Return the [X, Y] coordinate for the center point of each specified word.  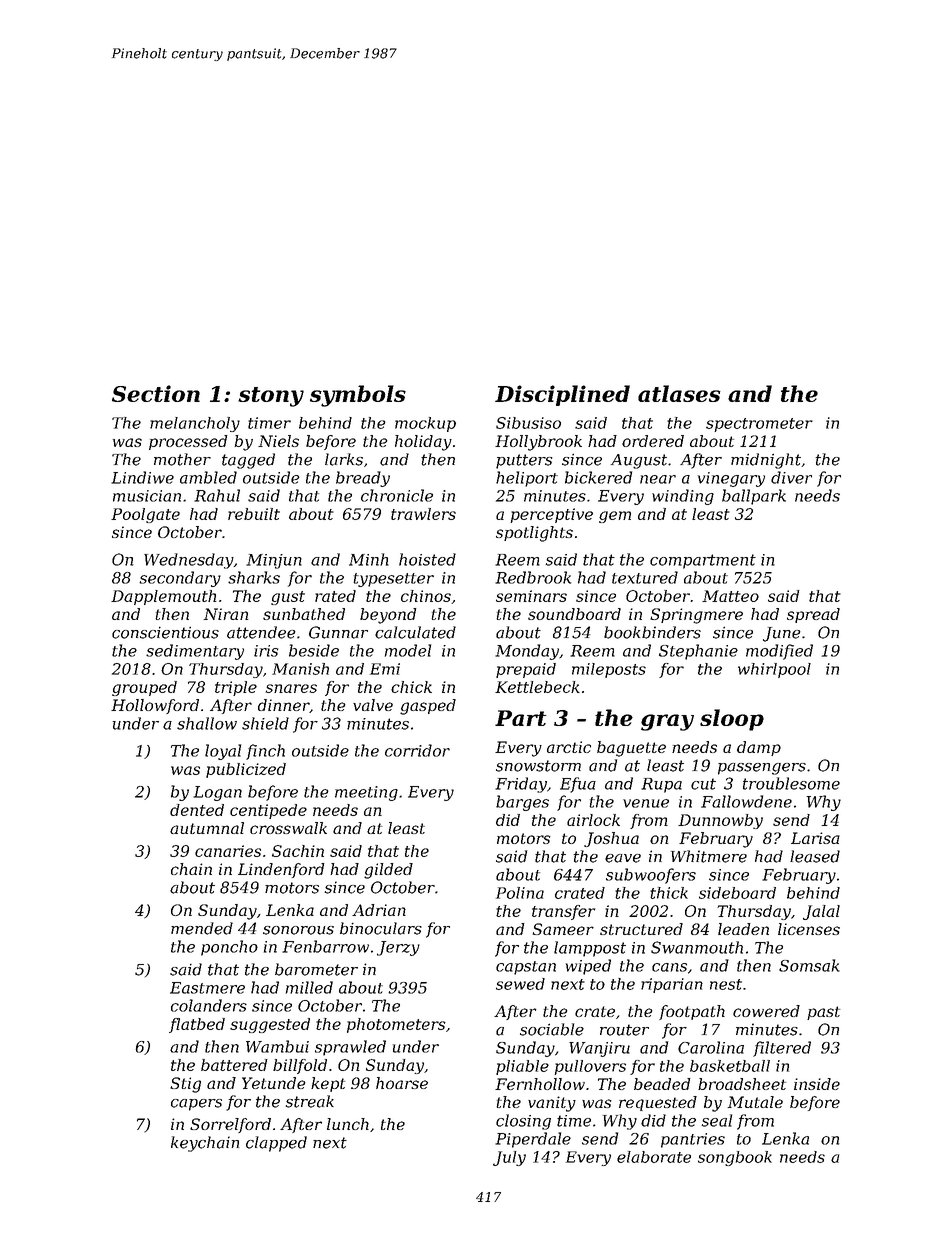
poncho [229, 948]
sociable [552, 1029]
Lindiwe [142, 477]
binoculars [381, 928]
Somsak [809, 965]
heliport [527, 479]
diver [791, 477]
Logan [217, 793]
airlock [593, 820]
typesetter [393, 580]
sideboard [737, 893]
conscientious [165, 633]
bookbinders [652, 632]
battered [234, 1065]
